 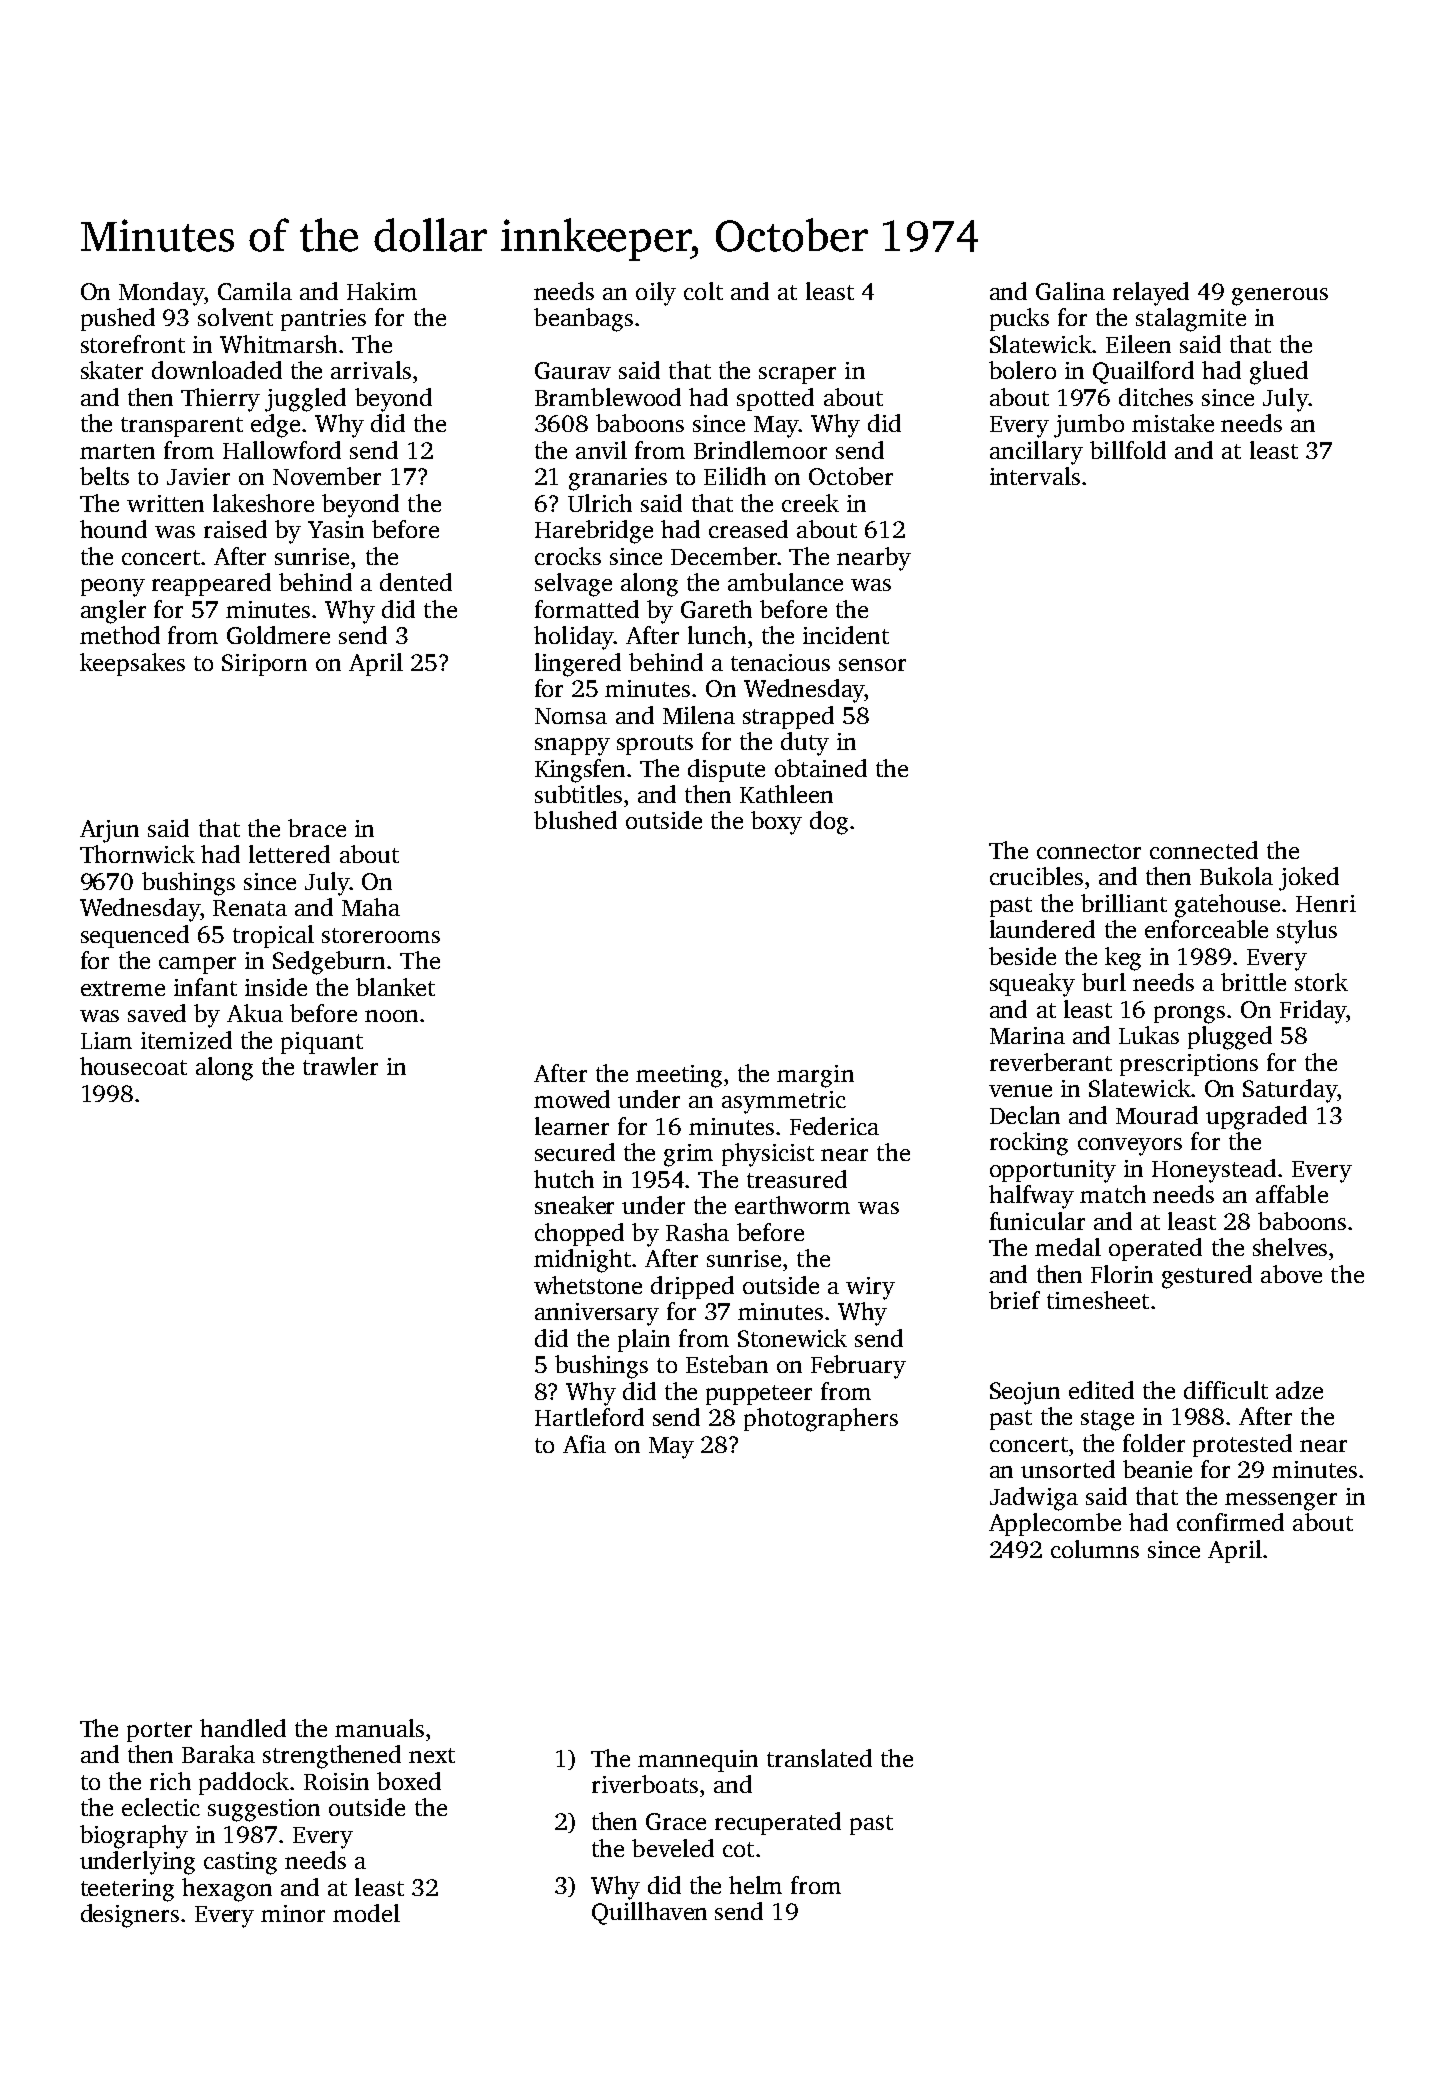 What do you see at coordinates (1089, 426) in the page?
I see `jumbo` at bounding box center [1089, 426].
